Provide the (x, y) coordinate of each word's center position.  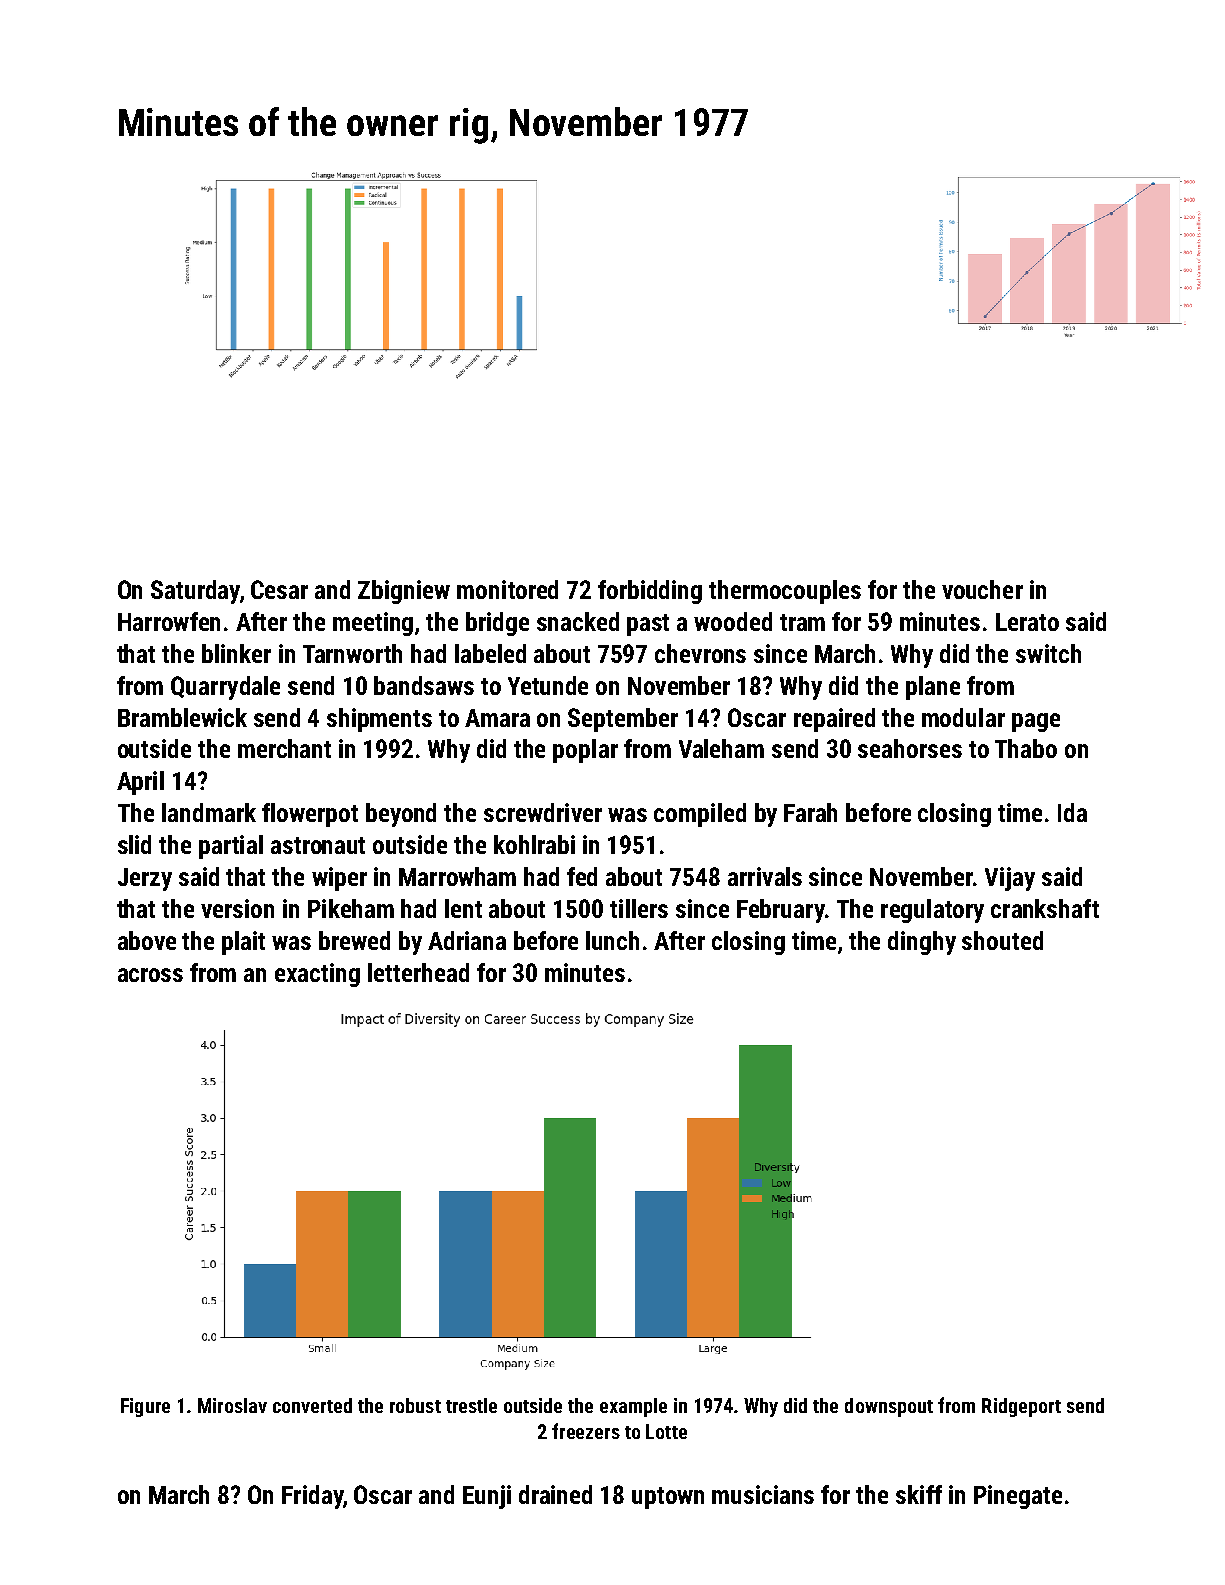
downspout (889, 1407)
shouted (1002, 940)
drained (555, 1494)
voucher (982, 589)
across (150, 975)
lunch (612, 940)
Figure (145, 1407)
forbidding (650, 592)
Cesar (279, 589)
